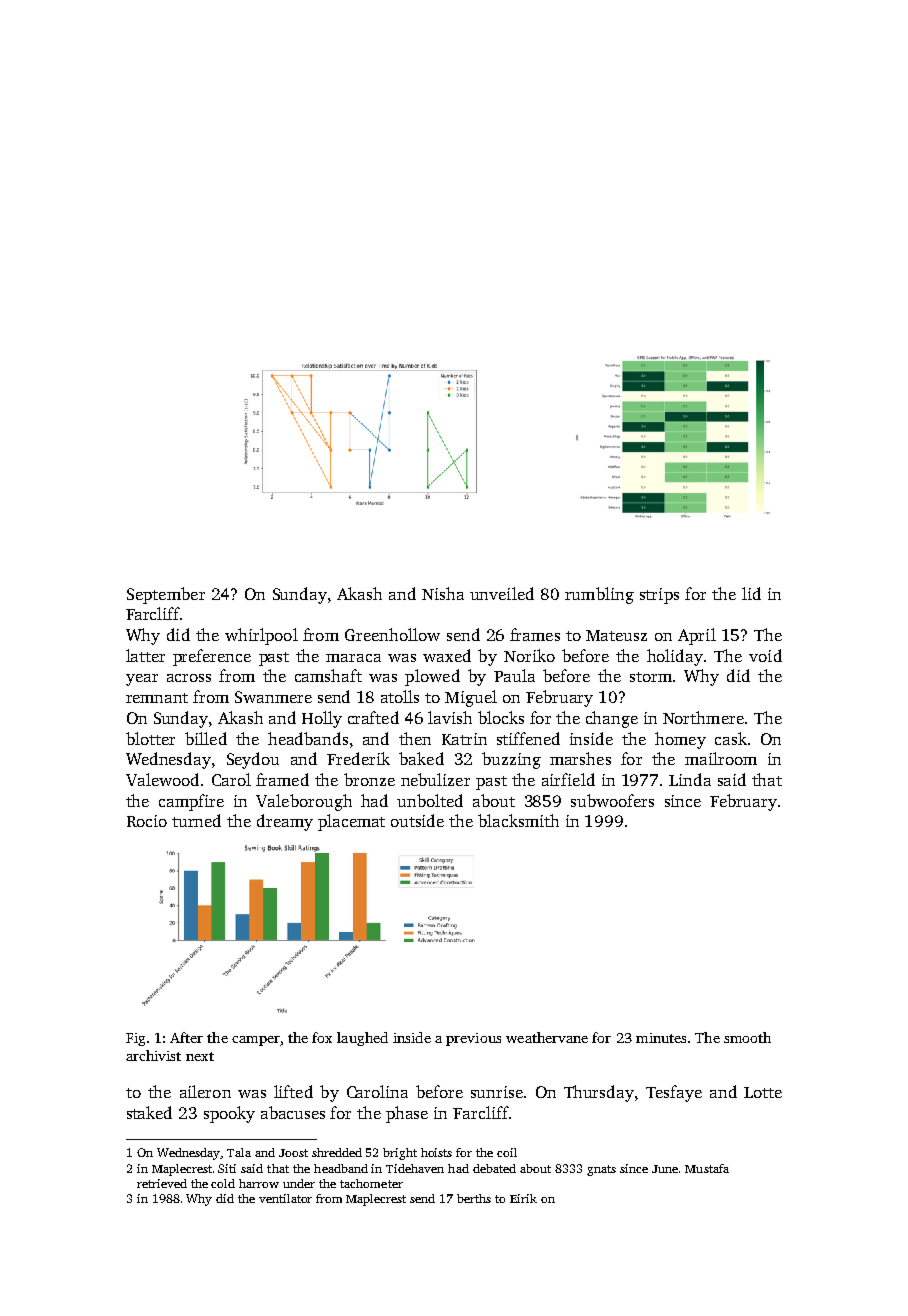  Describe the element at coordinates (261, 636) in the screenshot. I see `whirlpool` at that location.
